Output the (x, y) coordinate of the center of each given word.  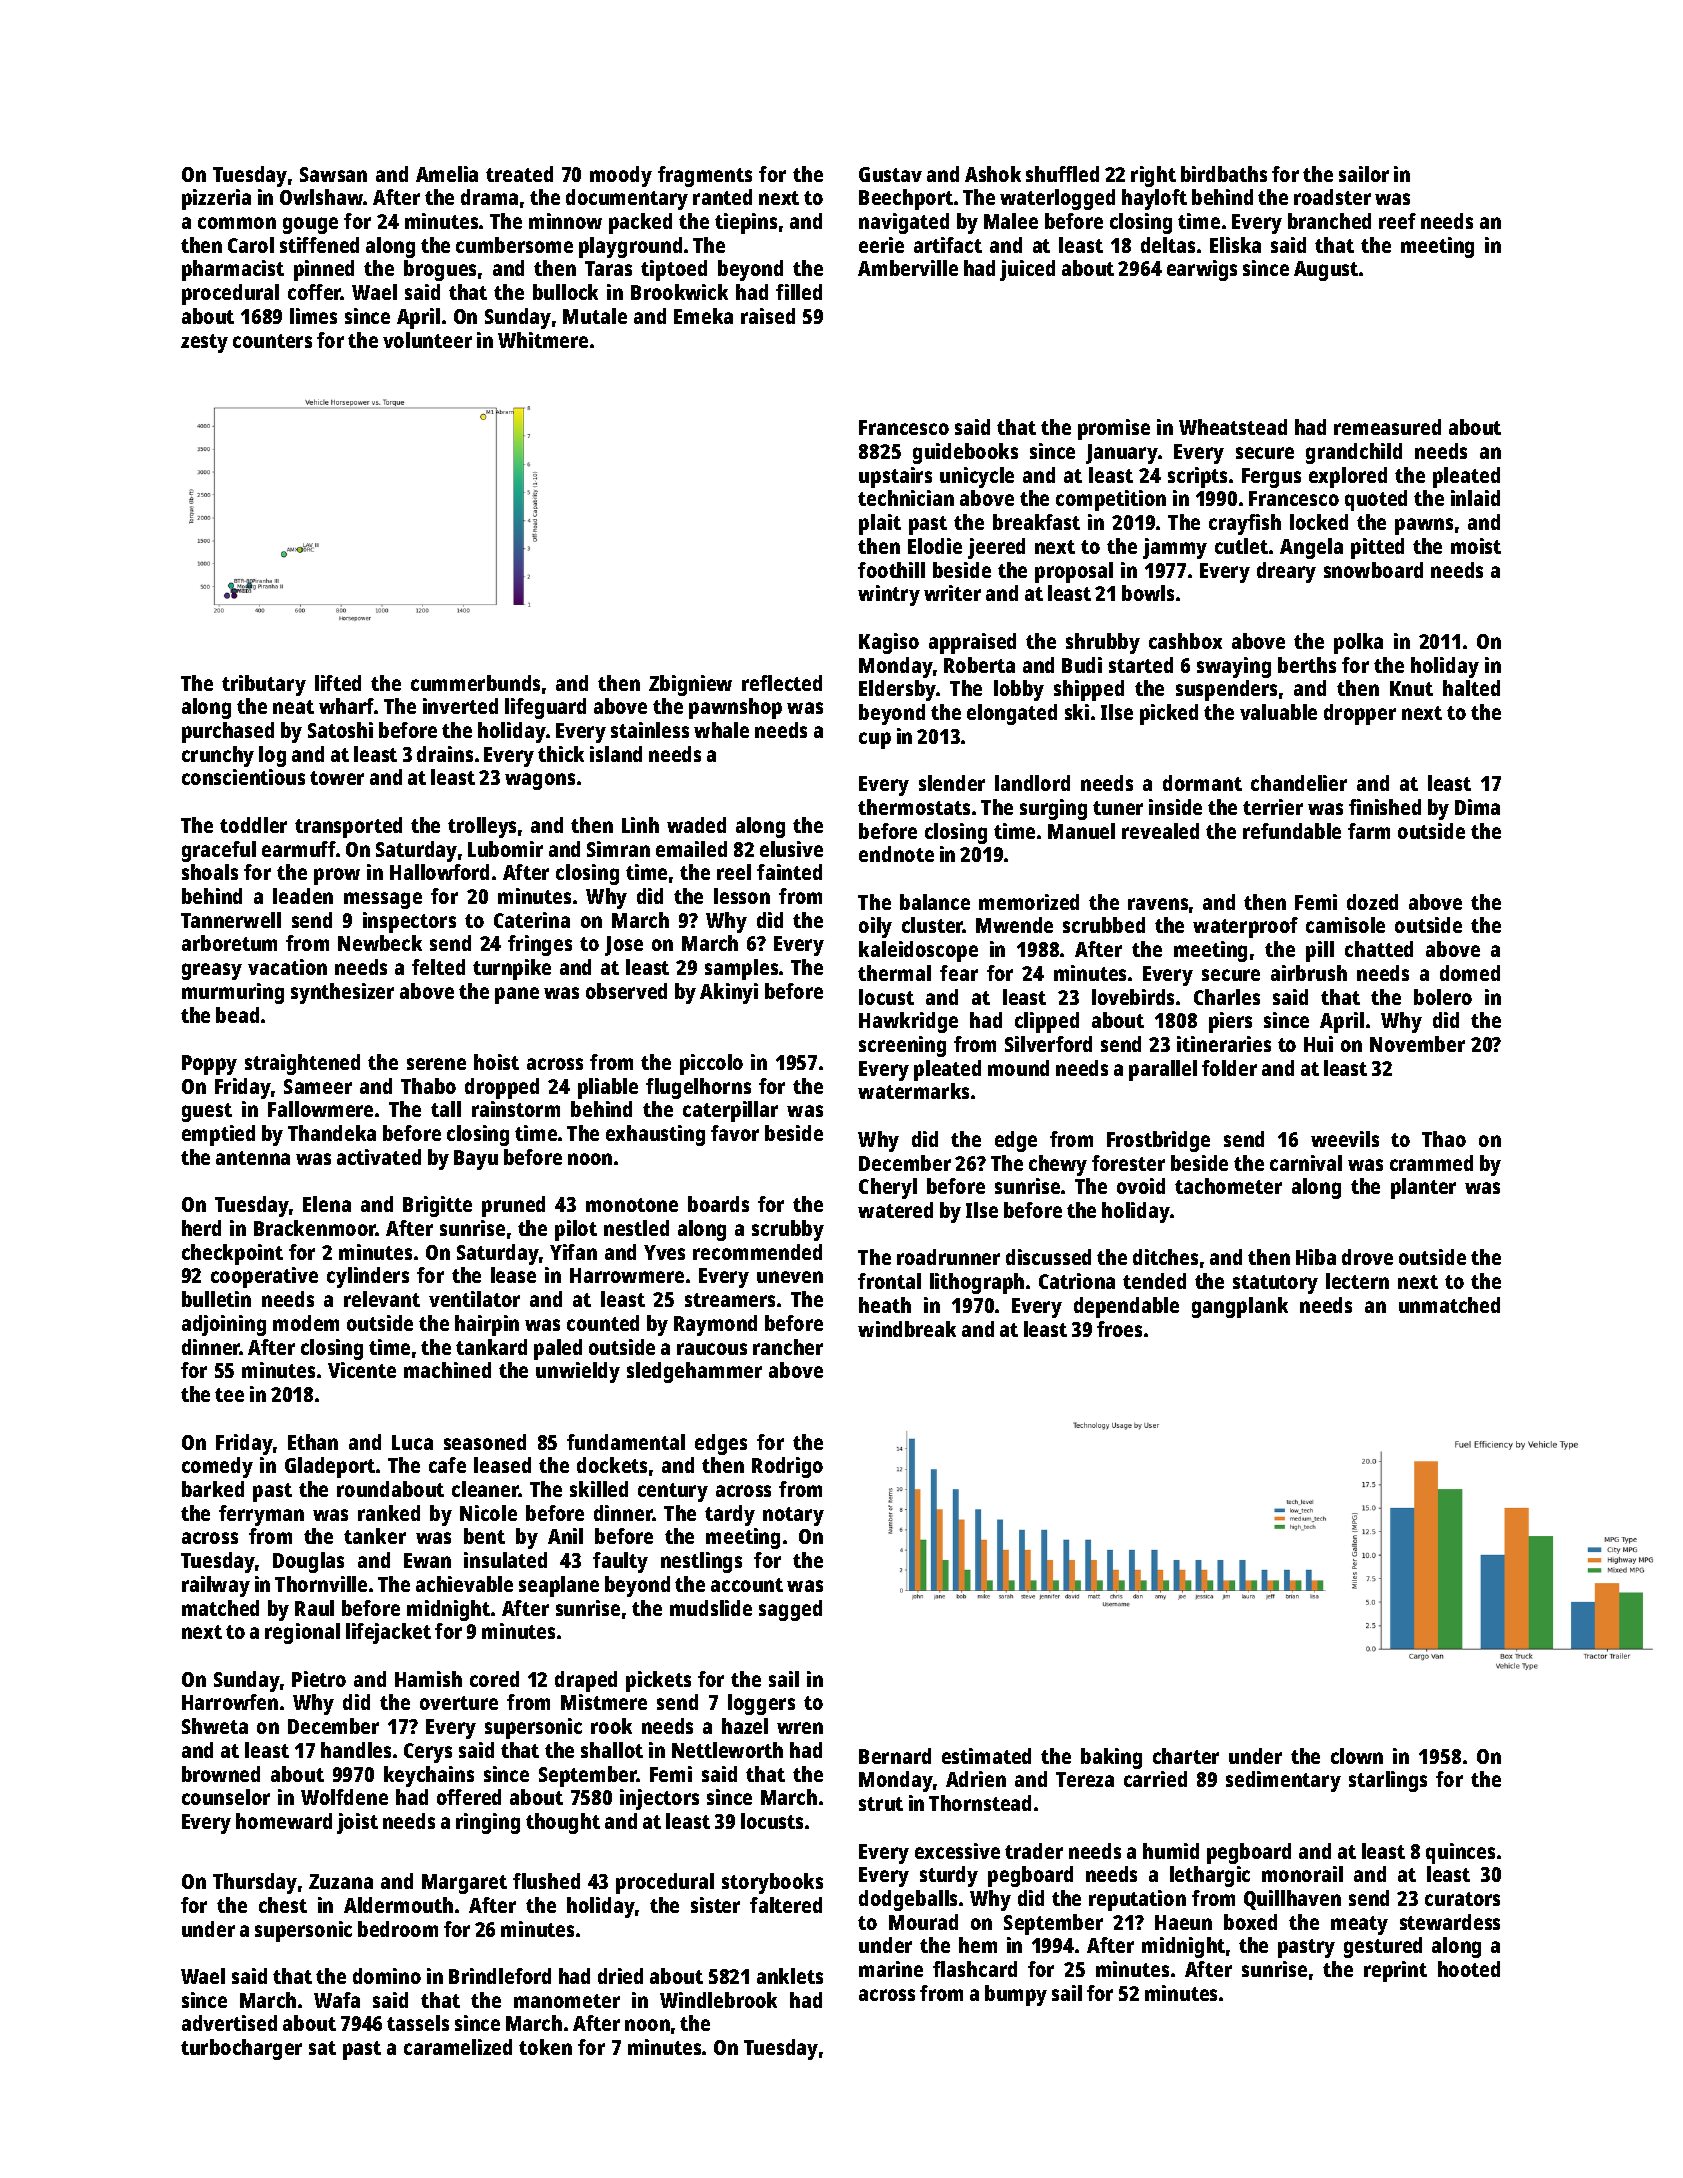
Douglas (308, 1562)
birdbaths (1224, 174)
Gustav (890, 174)
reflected (782, 683)
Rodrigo (787, 1467)
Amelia (447, 174)
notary (793, 1516)
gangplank (1240, 1307)
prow (337, 876)
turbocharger (241, 2049)
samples (741, 969)
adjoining (224, 1325)
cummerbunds (475, 683)
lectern (1357, 1281)
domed (1470, 973)
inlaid (1475, 498)
